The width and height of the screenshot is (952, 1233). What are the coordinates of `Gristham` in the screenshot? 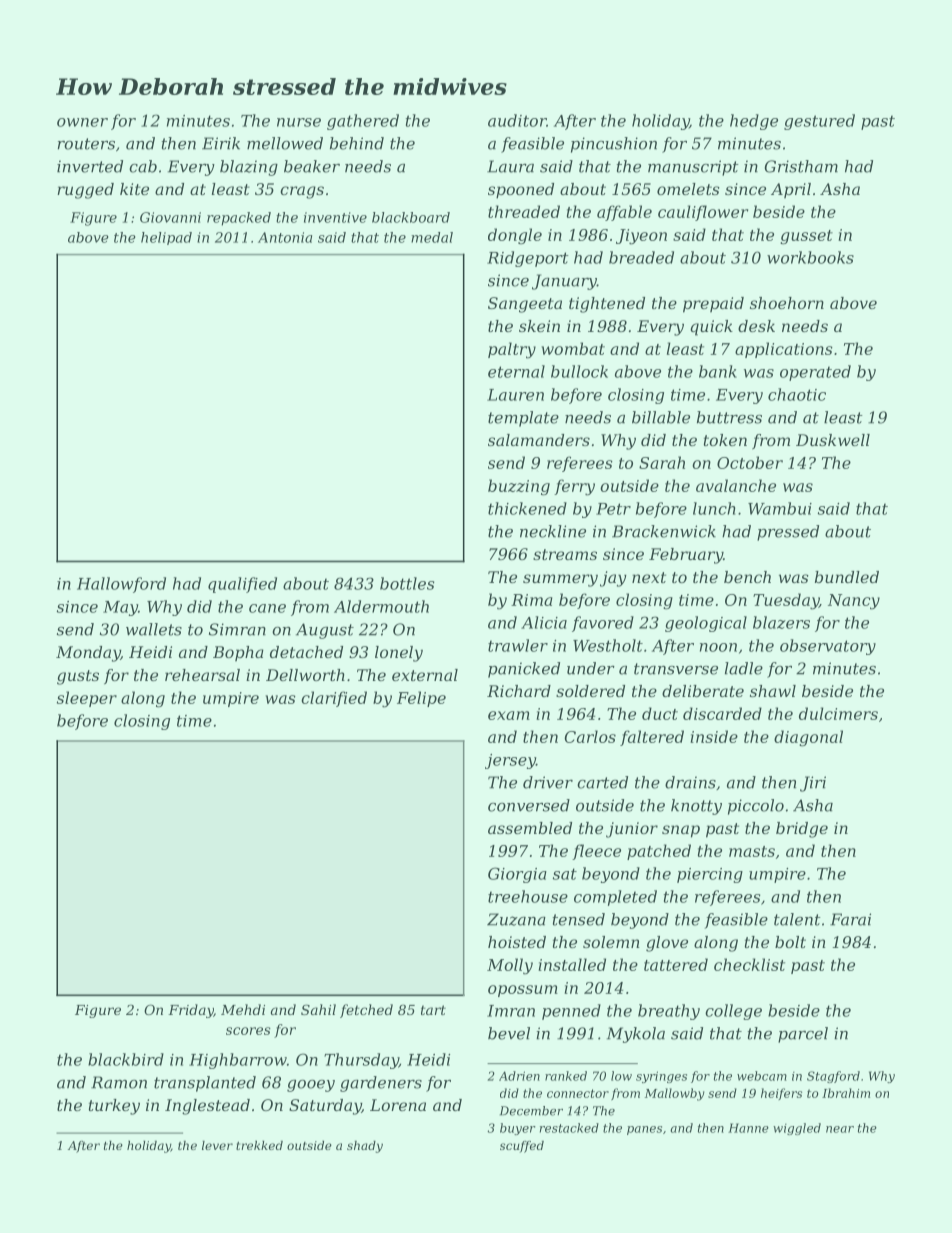 It's located at (801, 166).
